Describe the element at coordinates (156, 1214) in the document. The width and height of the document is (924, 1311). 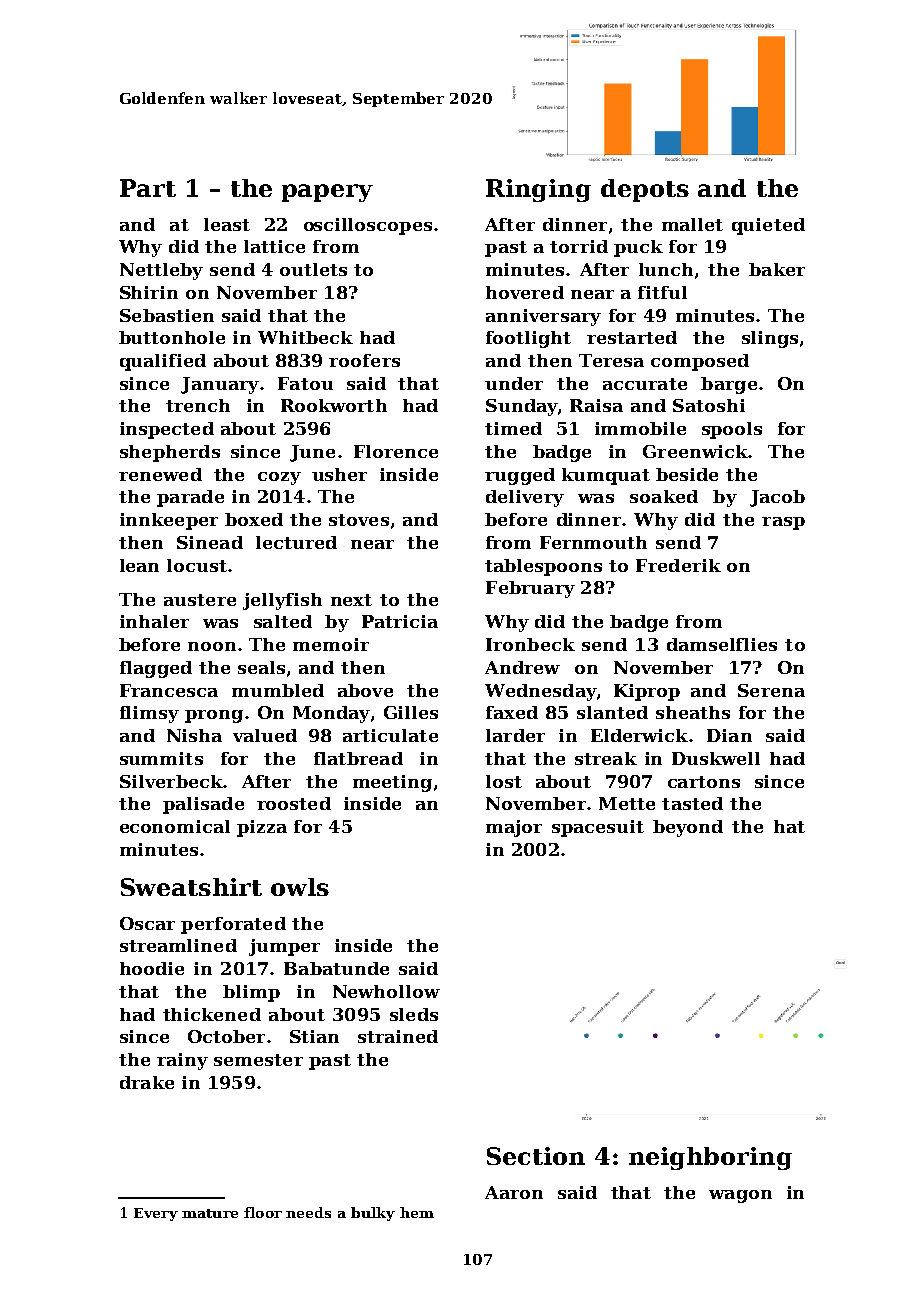
I see `Every` at that location.
